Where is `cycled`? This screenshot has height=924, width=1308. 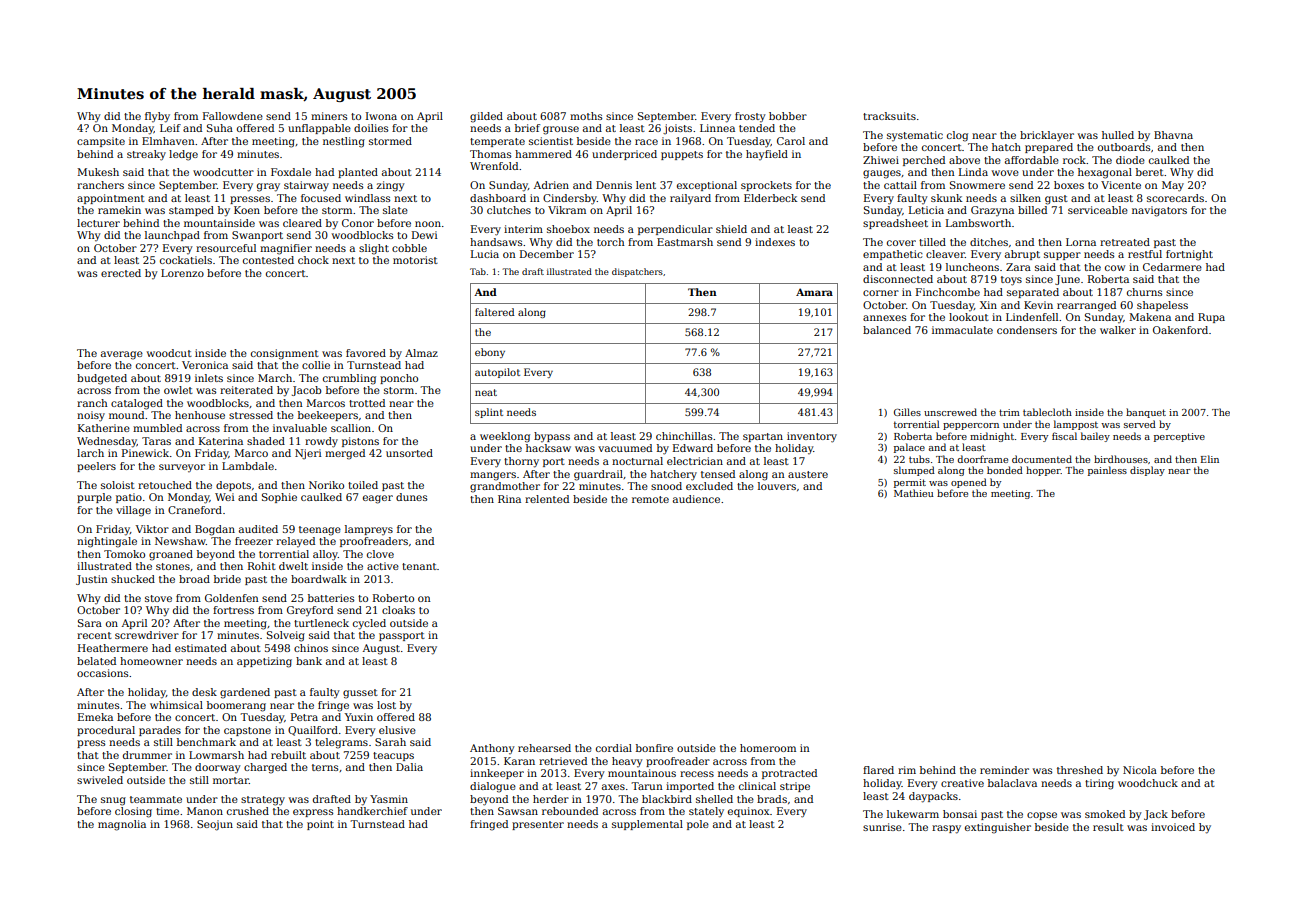
cycled is located at coordinates (369, 624).
